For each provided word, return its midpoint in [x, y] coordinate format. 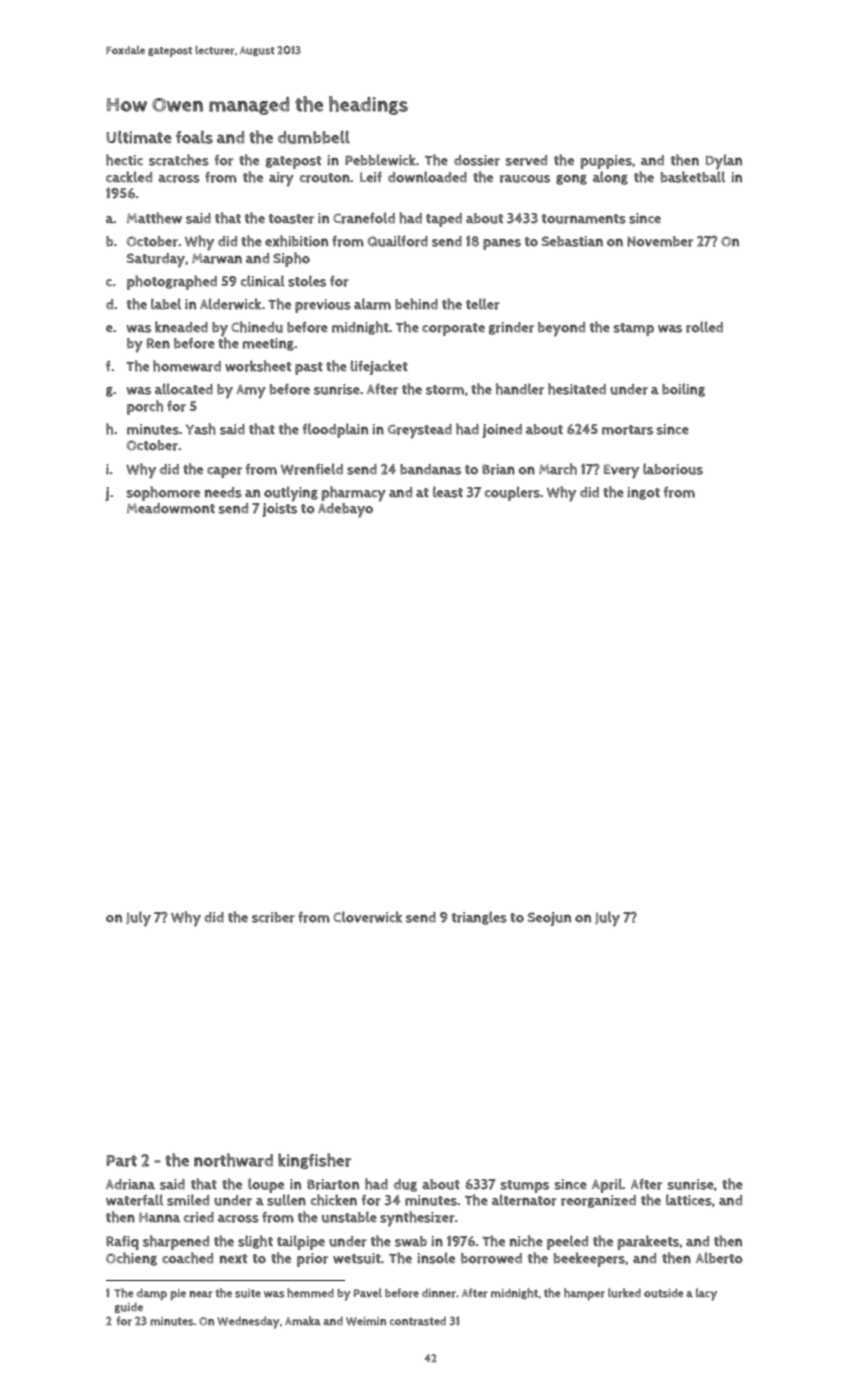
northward [233, 1160]
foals [194, 137]
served [526, 160]
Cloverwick [367, 917]
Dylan [724, 162]
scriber [273, 917]
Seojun [549, 919]
